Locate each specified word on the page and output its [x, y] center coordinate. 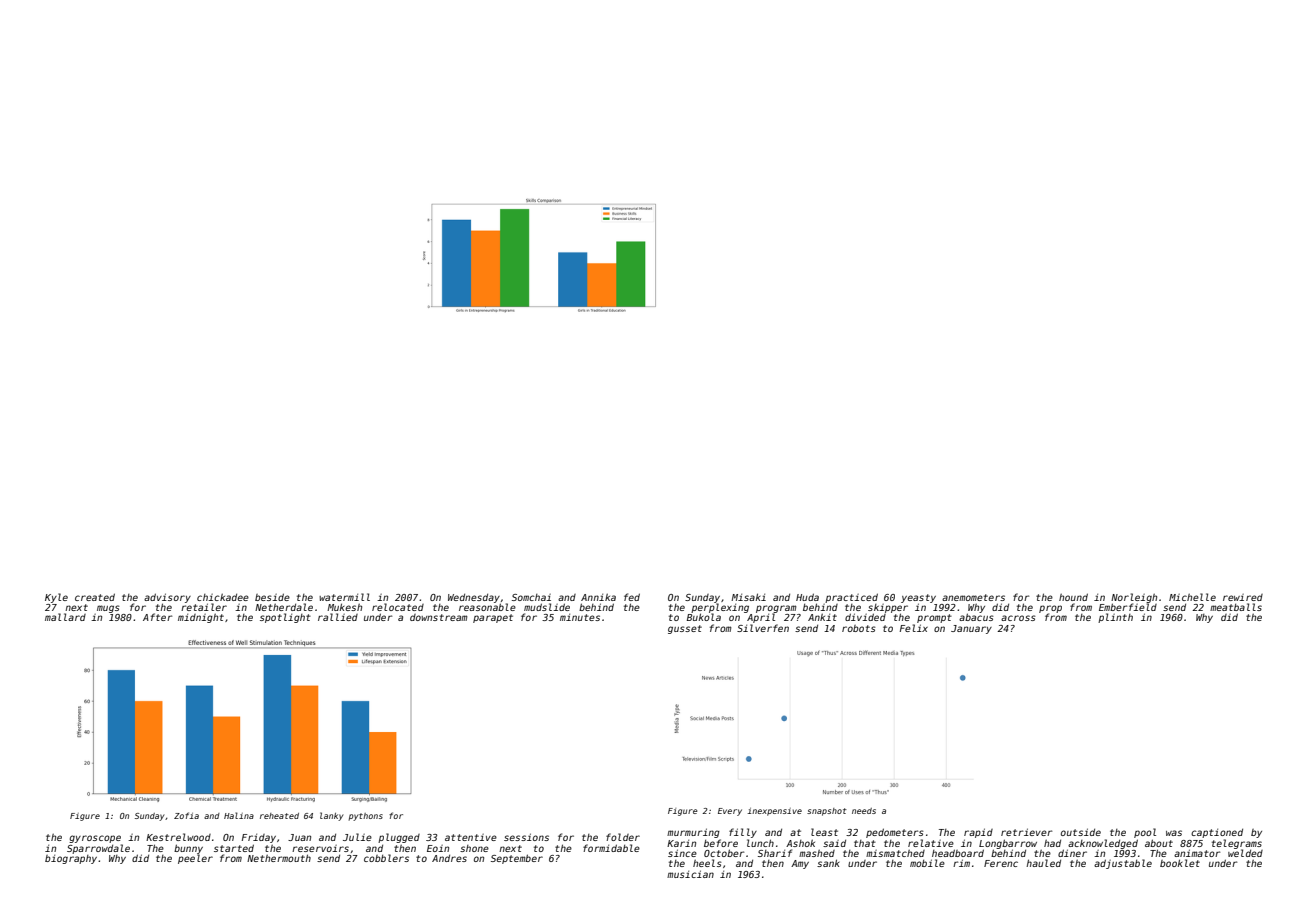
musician [690, 874]
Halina [239, 815]
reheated [279, 816]
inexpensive [774, 812]
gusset [685, 629]
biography [71, 859]
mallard [65, 617]
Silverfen [763, 628]
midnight [201, 618]
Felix [914, 628]
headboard [958, 853]
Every [730, 812]
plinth [1115, 618]
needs [864, 811]
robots [859, 628]
